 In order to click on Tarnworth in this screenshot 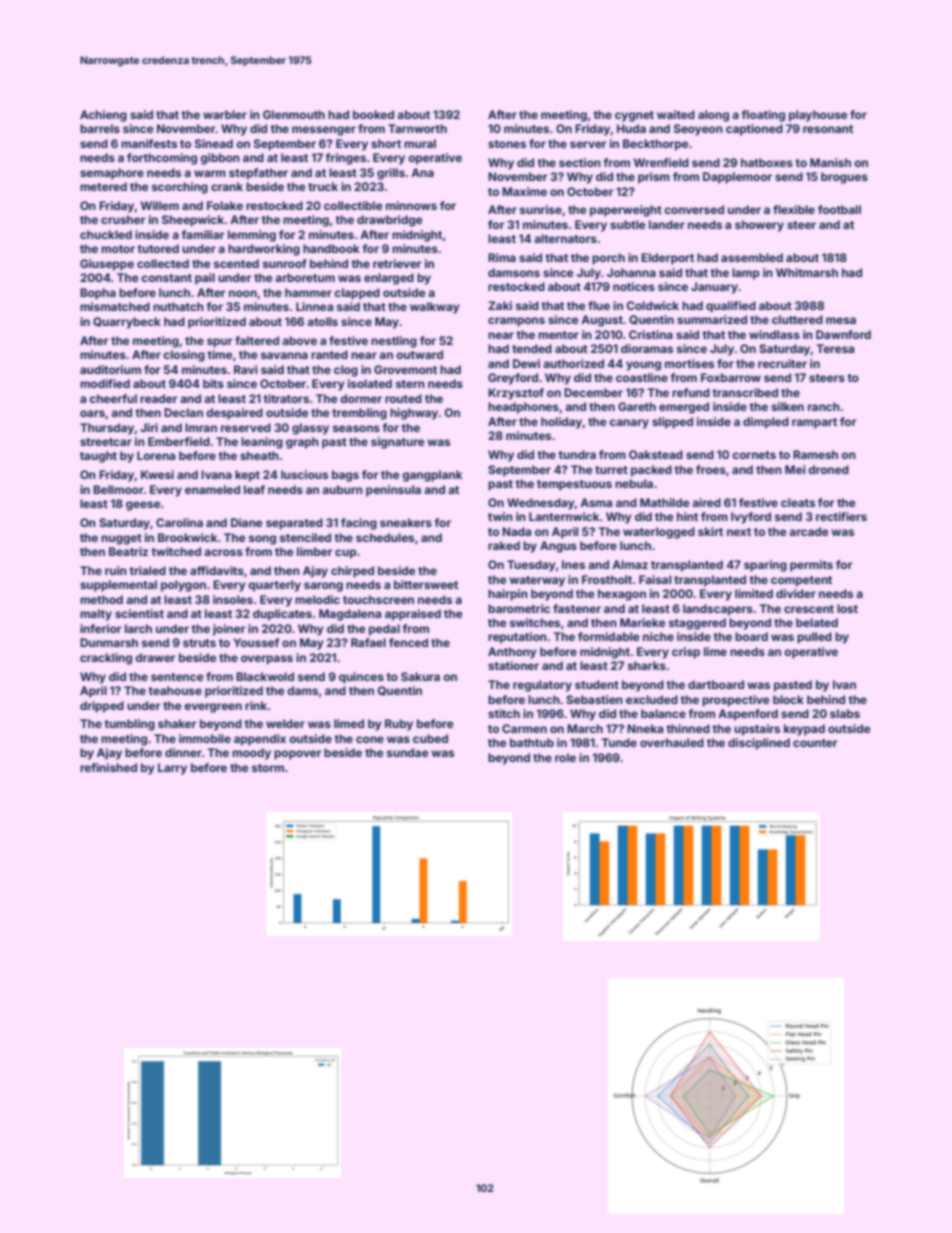, I will do `click(417, 128)`.
